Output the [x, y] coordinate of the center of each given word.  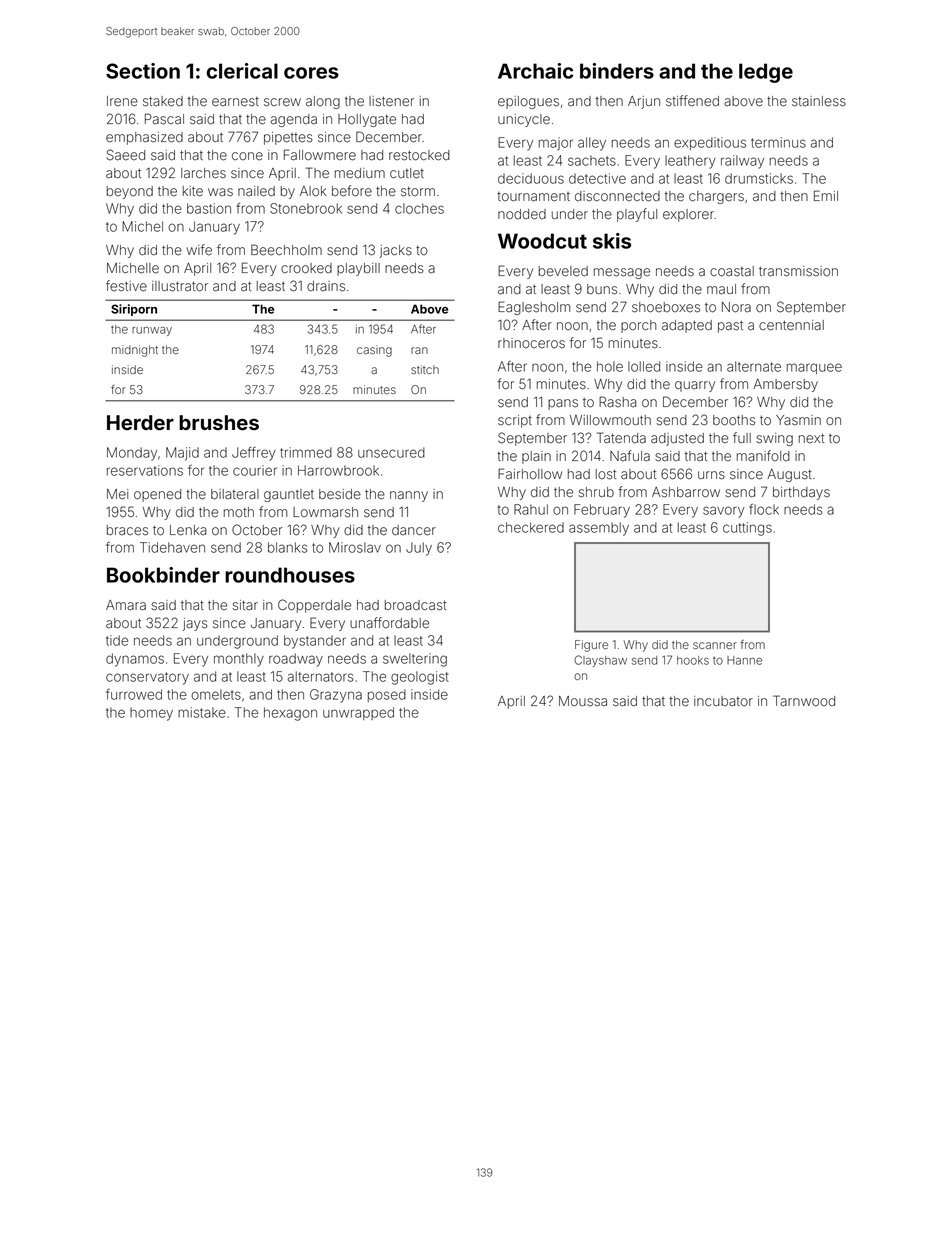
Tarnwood [804, 701]
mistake [202, 712]
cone [247, 156]
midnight [135, 351]
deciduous [531, 178]
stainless [819, 101]
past [730, 326]
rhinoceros [531, 343]
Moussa [583, 701]
